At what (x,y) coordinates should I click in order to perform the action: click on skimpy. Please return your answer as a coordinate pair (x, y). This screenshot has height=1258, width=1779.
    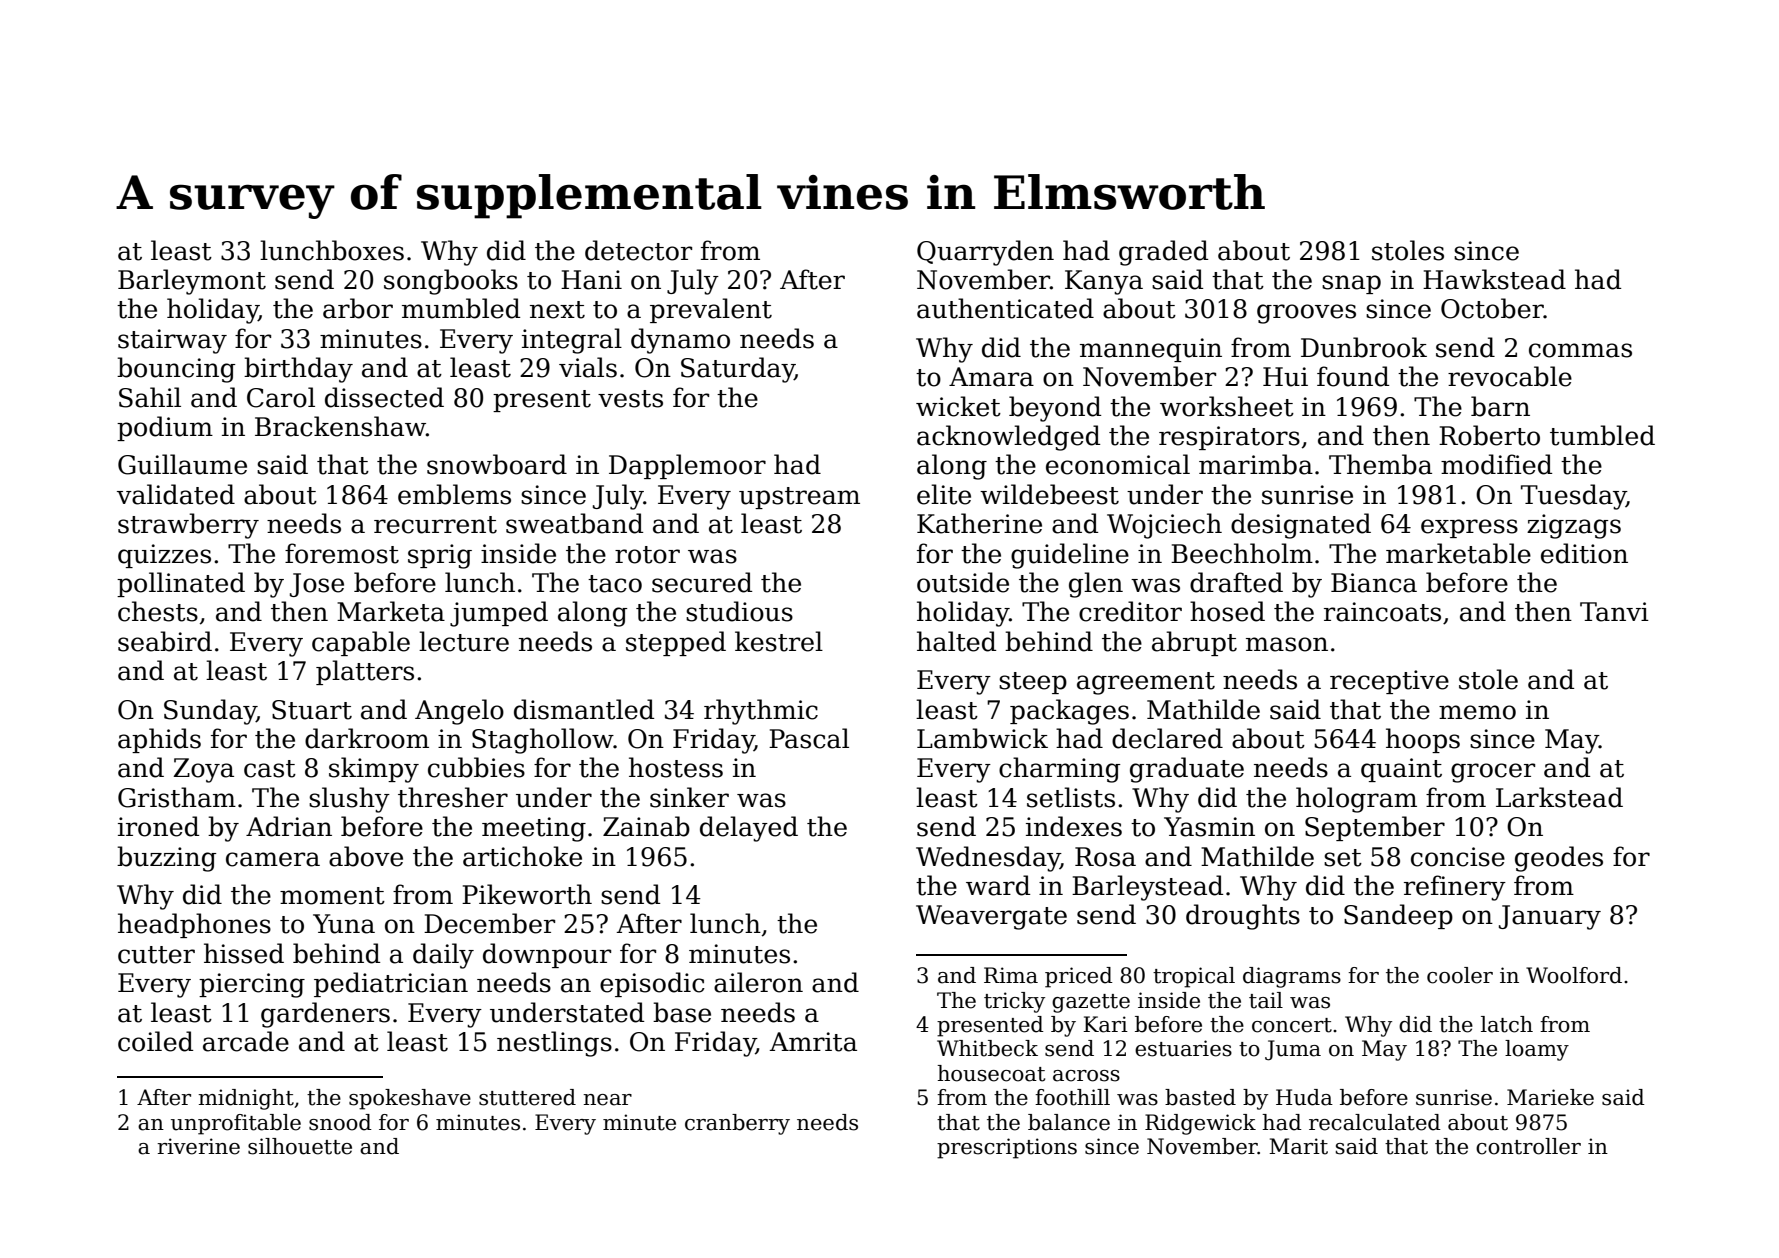
    Looking at the image, I should click on (374, 770).
